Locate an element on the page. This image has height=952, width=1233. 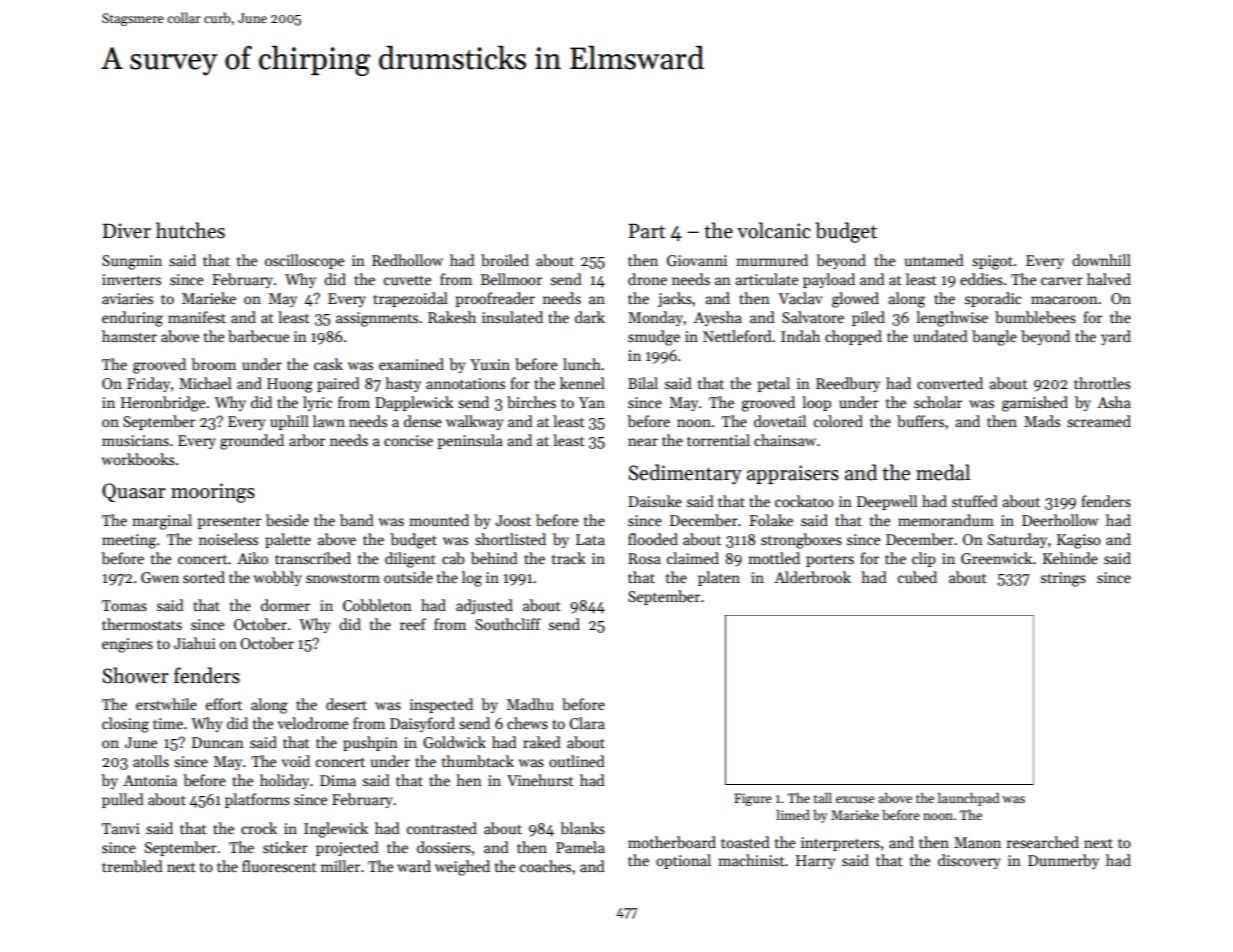
Part is located at coordinates (646, 231).
